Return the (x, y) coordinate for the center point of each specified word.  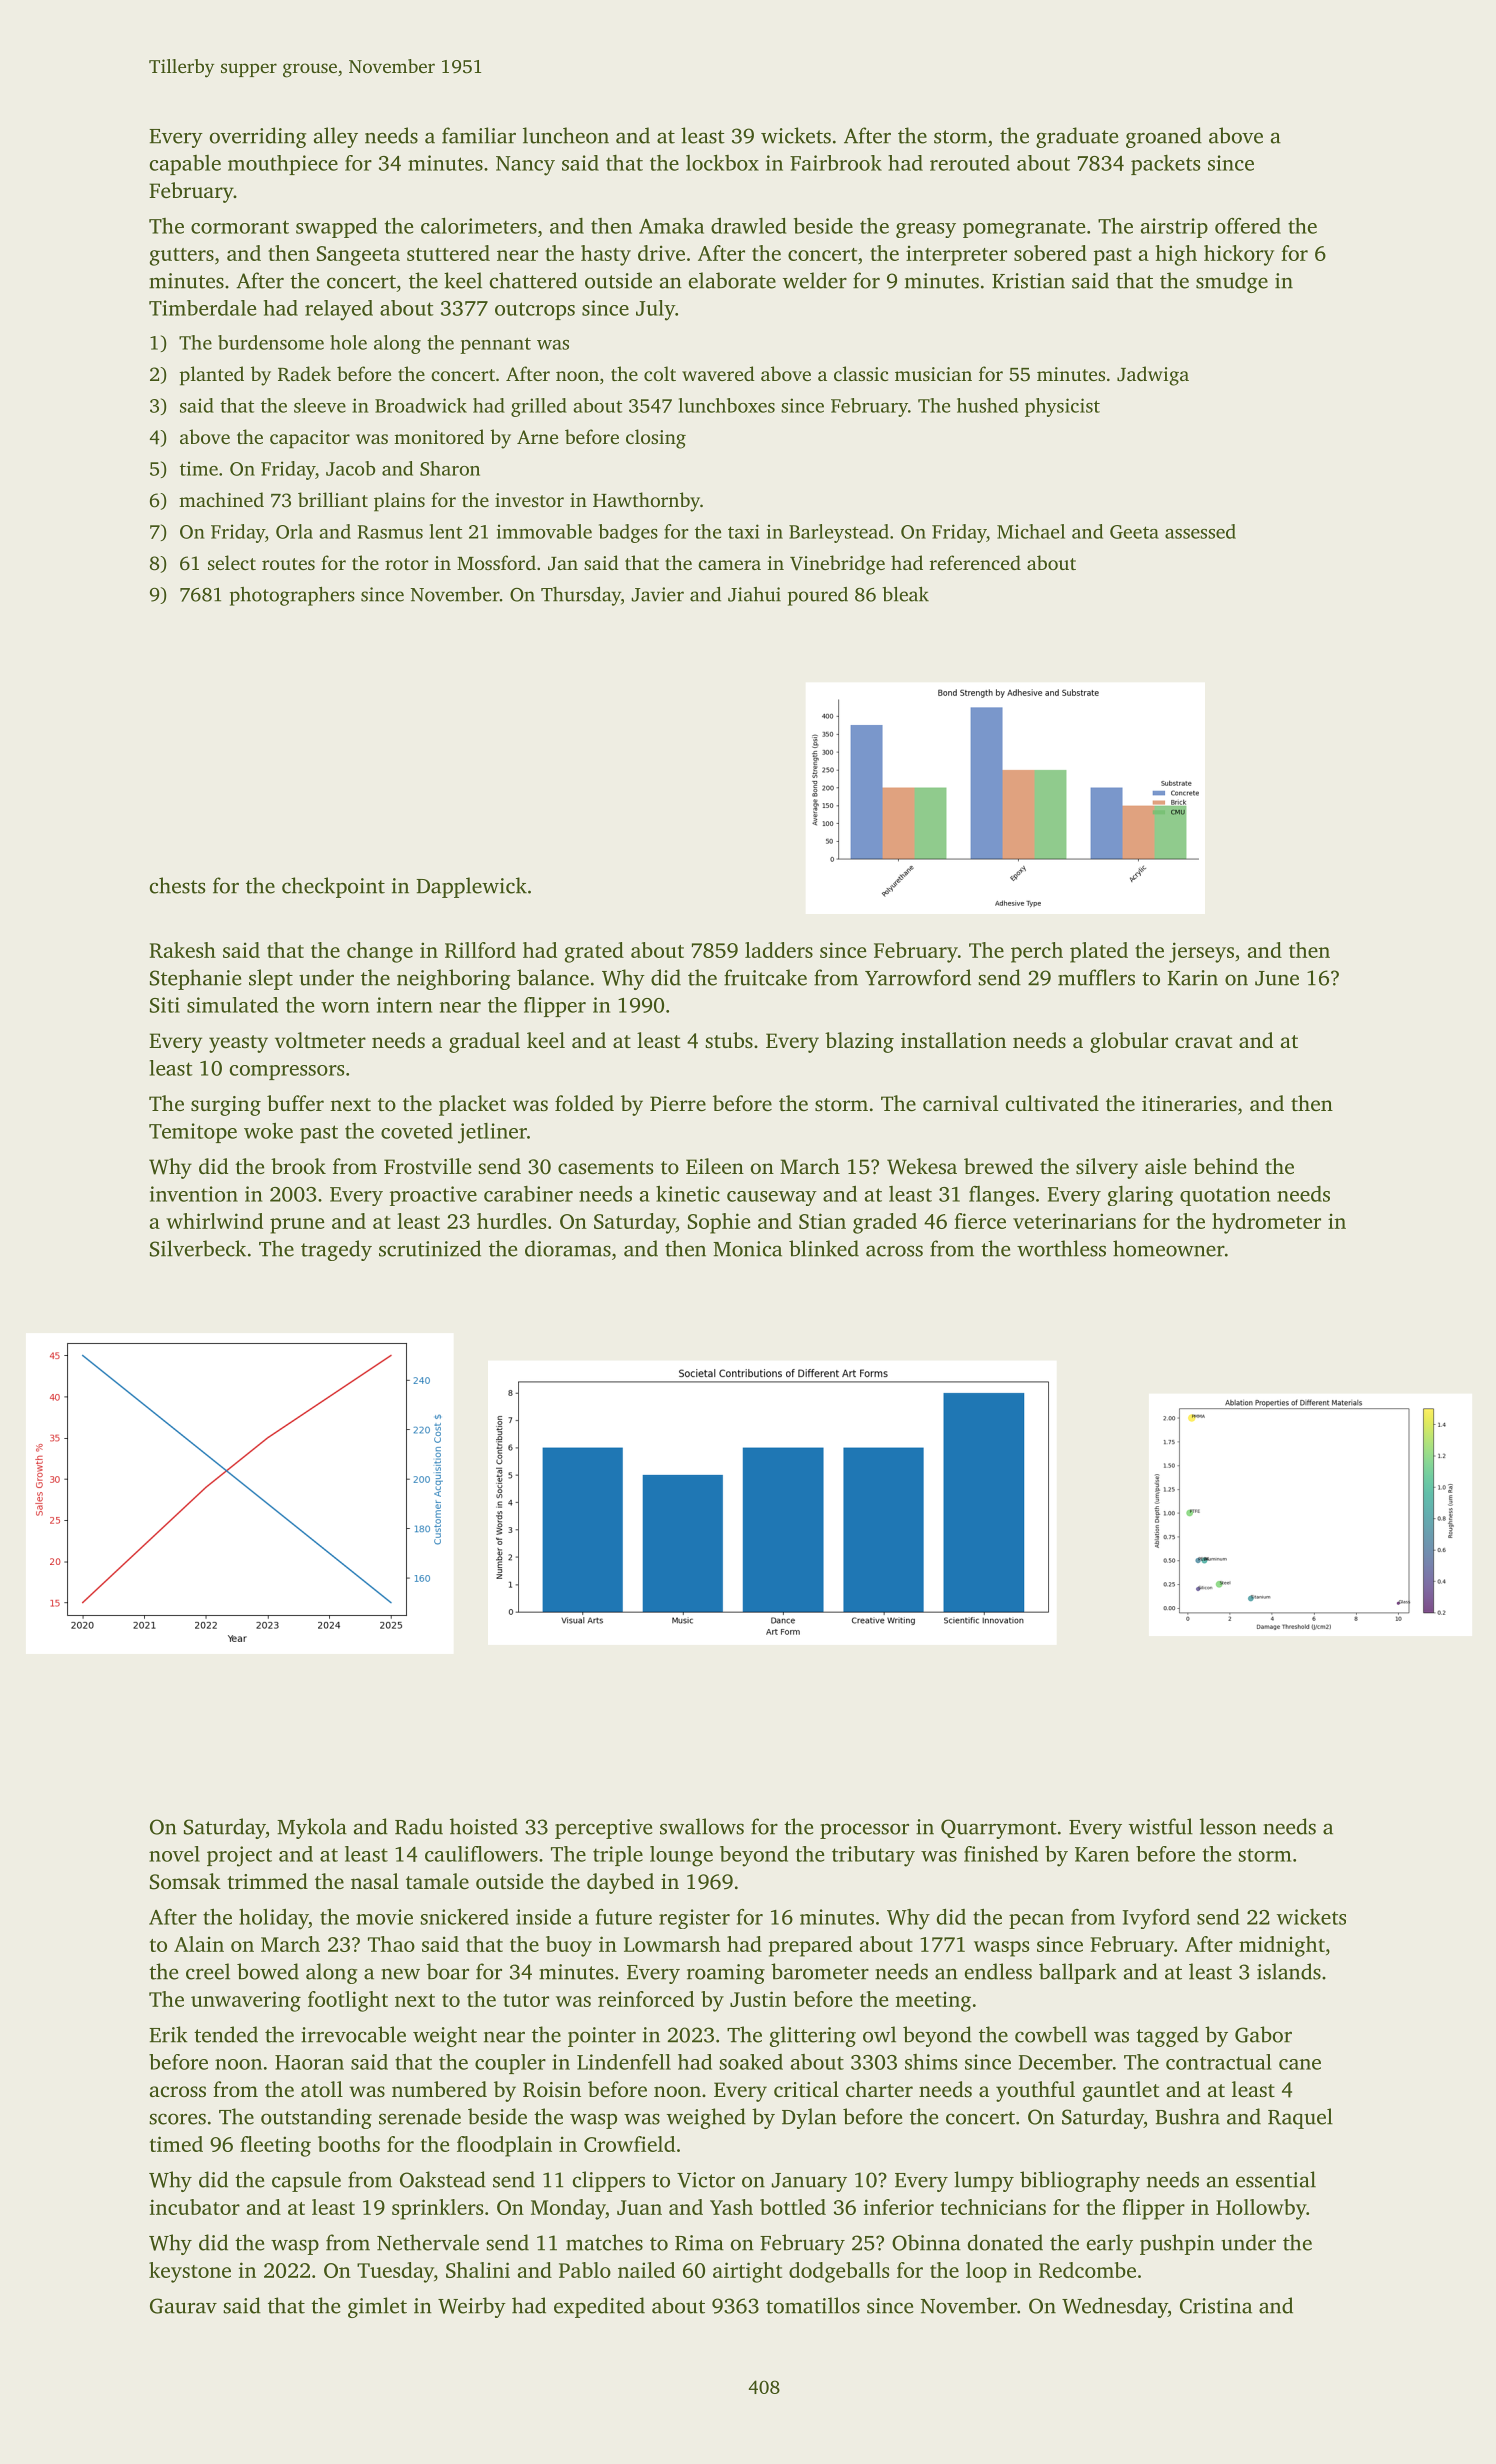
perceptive (603, 1829)
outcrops (535, 311)
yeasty (238, 1044)
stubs (729, 1040)
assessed (1200, 531)
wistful (1161, 1826)
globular (1129, 1042)
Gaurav (183, 2306)
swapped (336, 228)
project (239, 1856)
